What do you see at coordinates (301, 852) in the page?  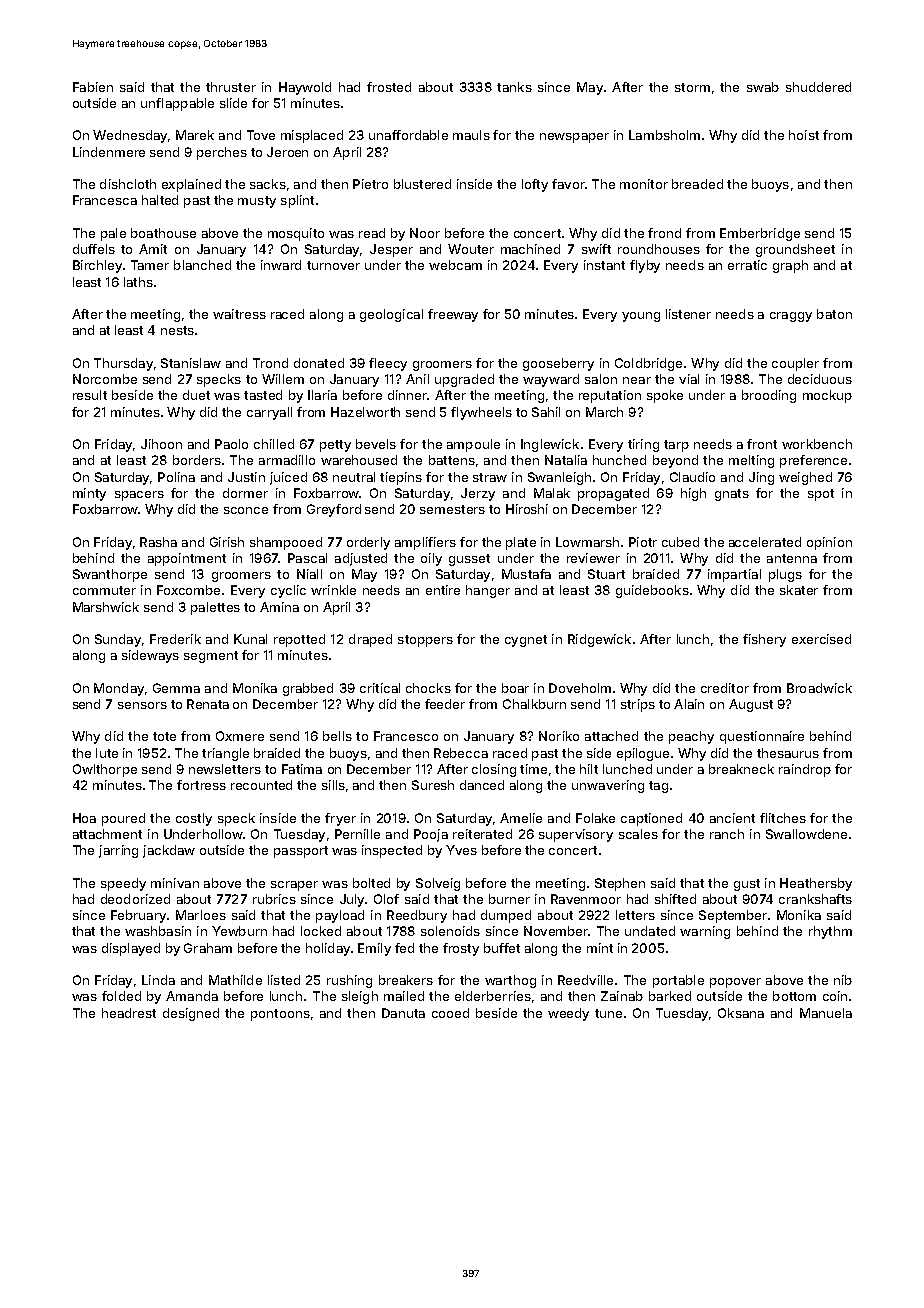 I see `passport` at bounding box center [301, 852].
